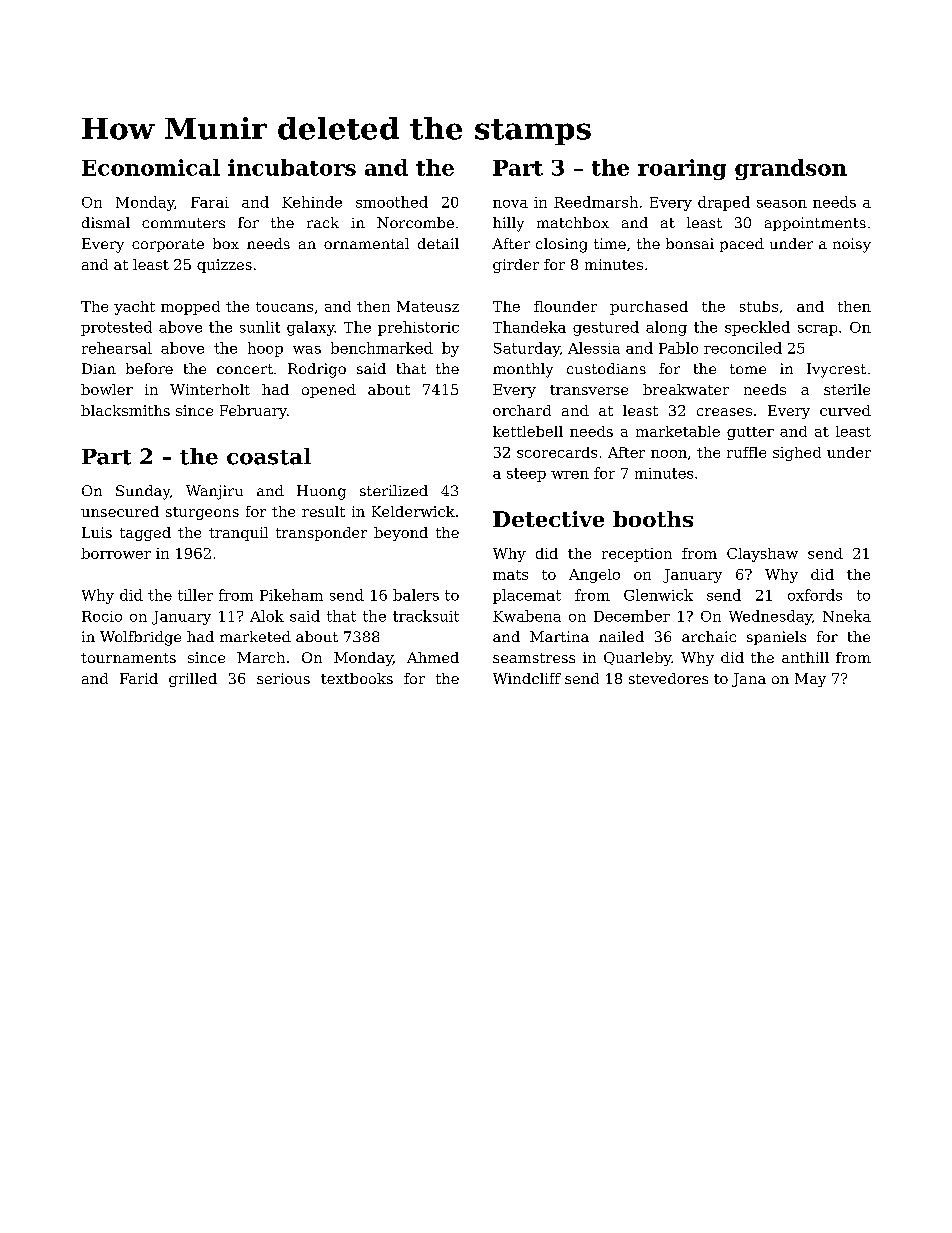  What do you see at coordinates (791, 169) in the page?
I see `grandson` at bounding box center [791, 169].
